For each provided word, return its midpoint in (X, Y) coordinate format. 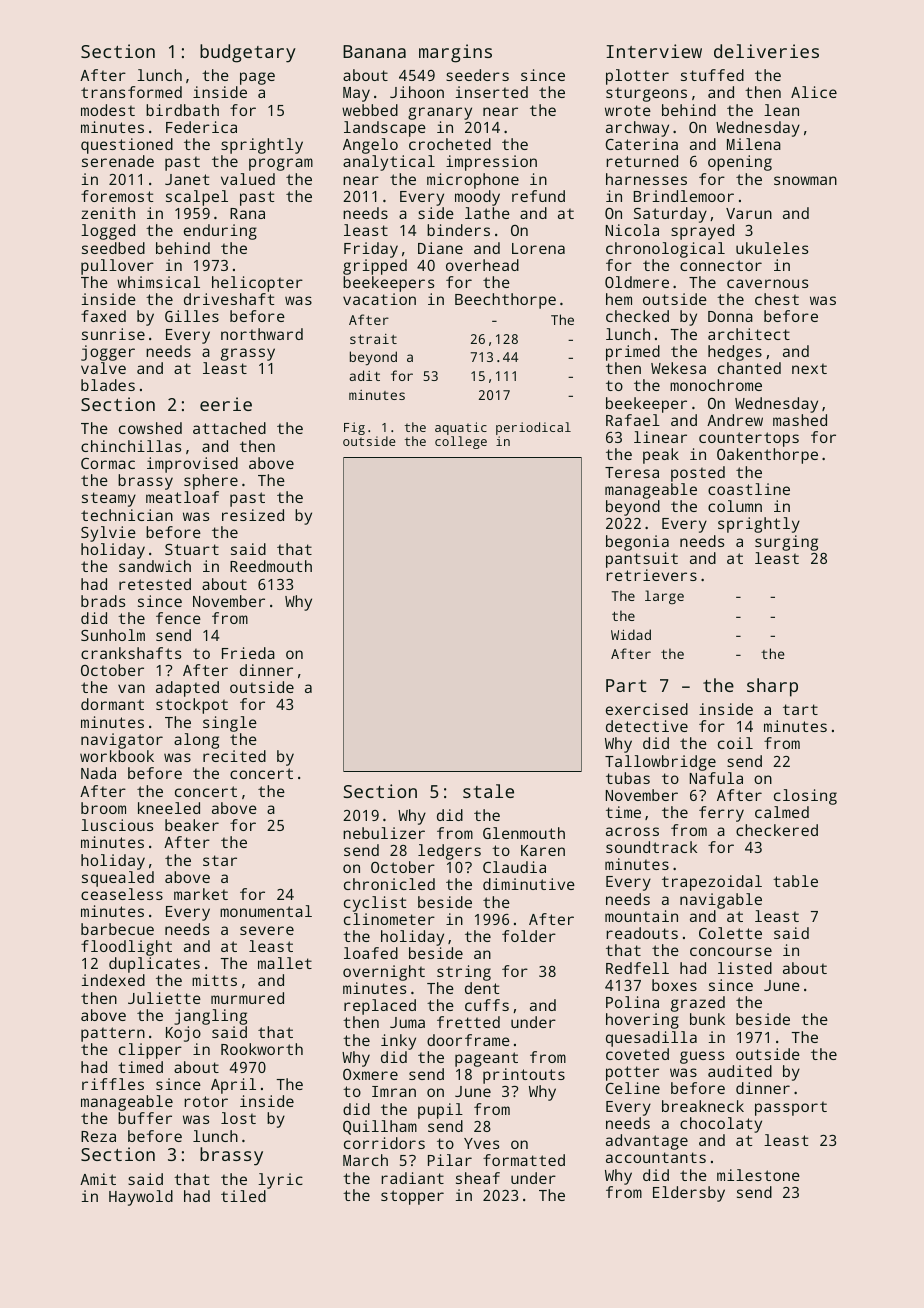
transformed (131, 92)
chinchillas (131, 446)
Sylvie (108, 534)
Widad (631, 634)
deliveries (766, 51)
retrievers (651, 575)
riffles (113, 1084)
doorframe (468, 1040)
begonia (637, 543)
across (632, 831)
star (220, 860)
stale (488, 791)
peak (661, 456)
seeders (477, 75)
